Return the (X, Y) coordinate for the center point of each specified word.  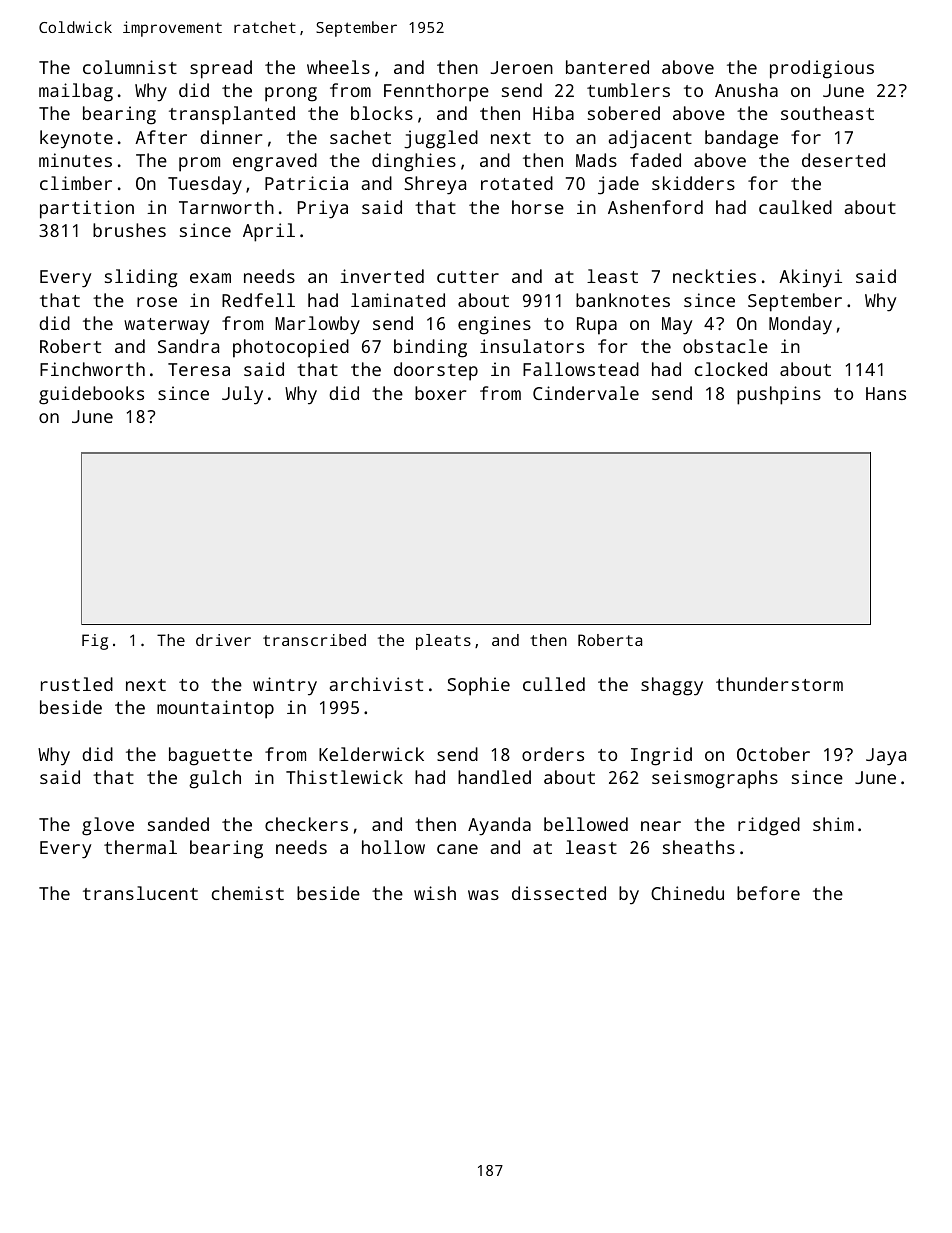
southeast (827, 113)
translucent (140, 893)
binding (430, 348)
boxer (440, 393)
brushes (129, 230)
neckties (714, 276)
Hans (886, 393)
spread (221, 69)
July (242, 395)
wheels (338, 67)
